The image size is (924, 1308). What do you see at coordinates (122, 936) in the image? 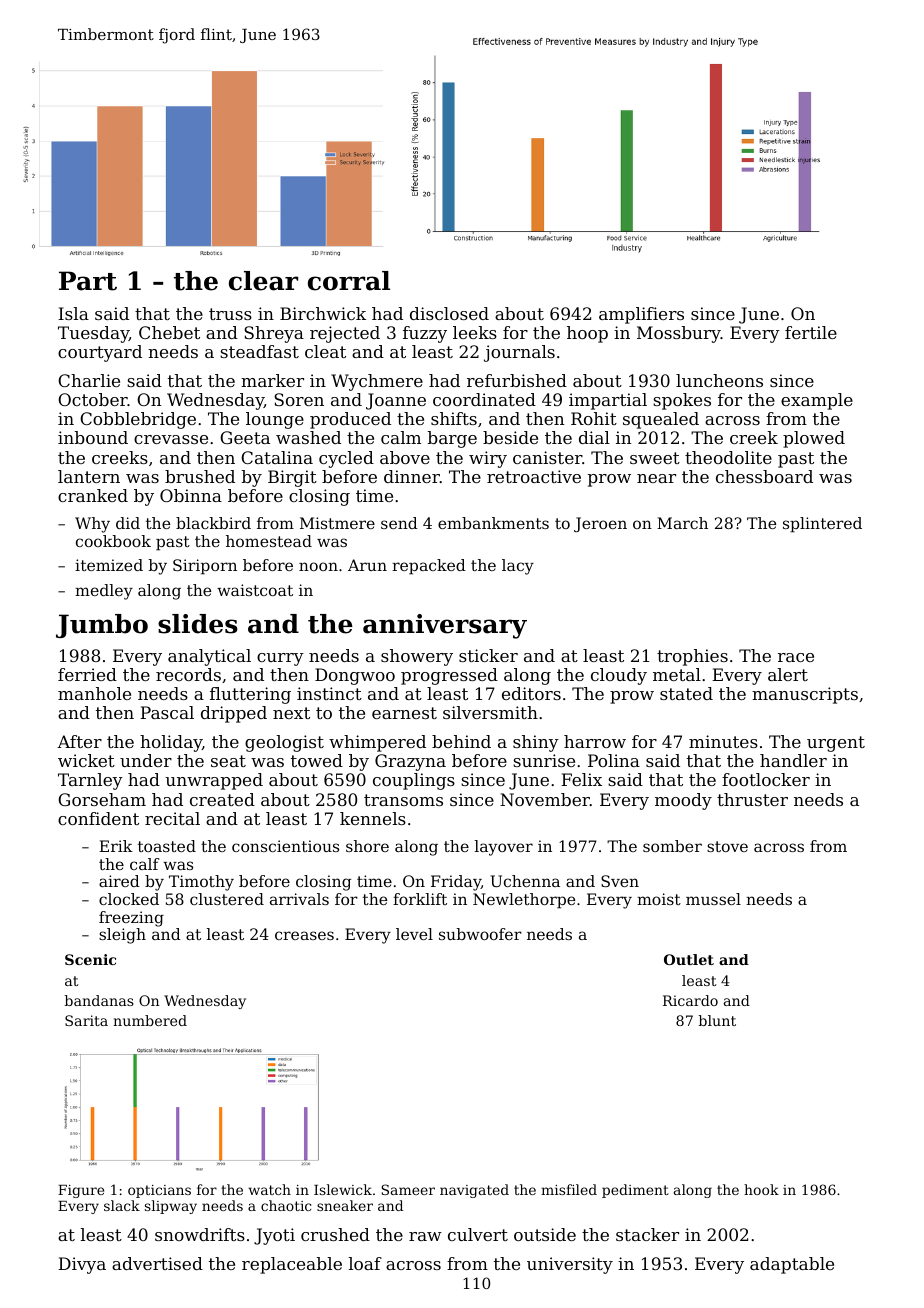
I see `sleigh` at bounding box center [122, 936].
